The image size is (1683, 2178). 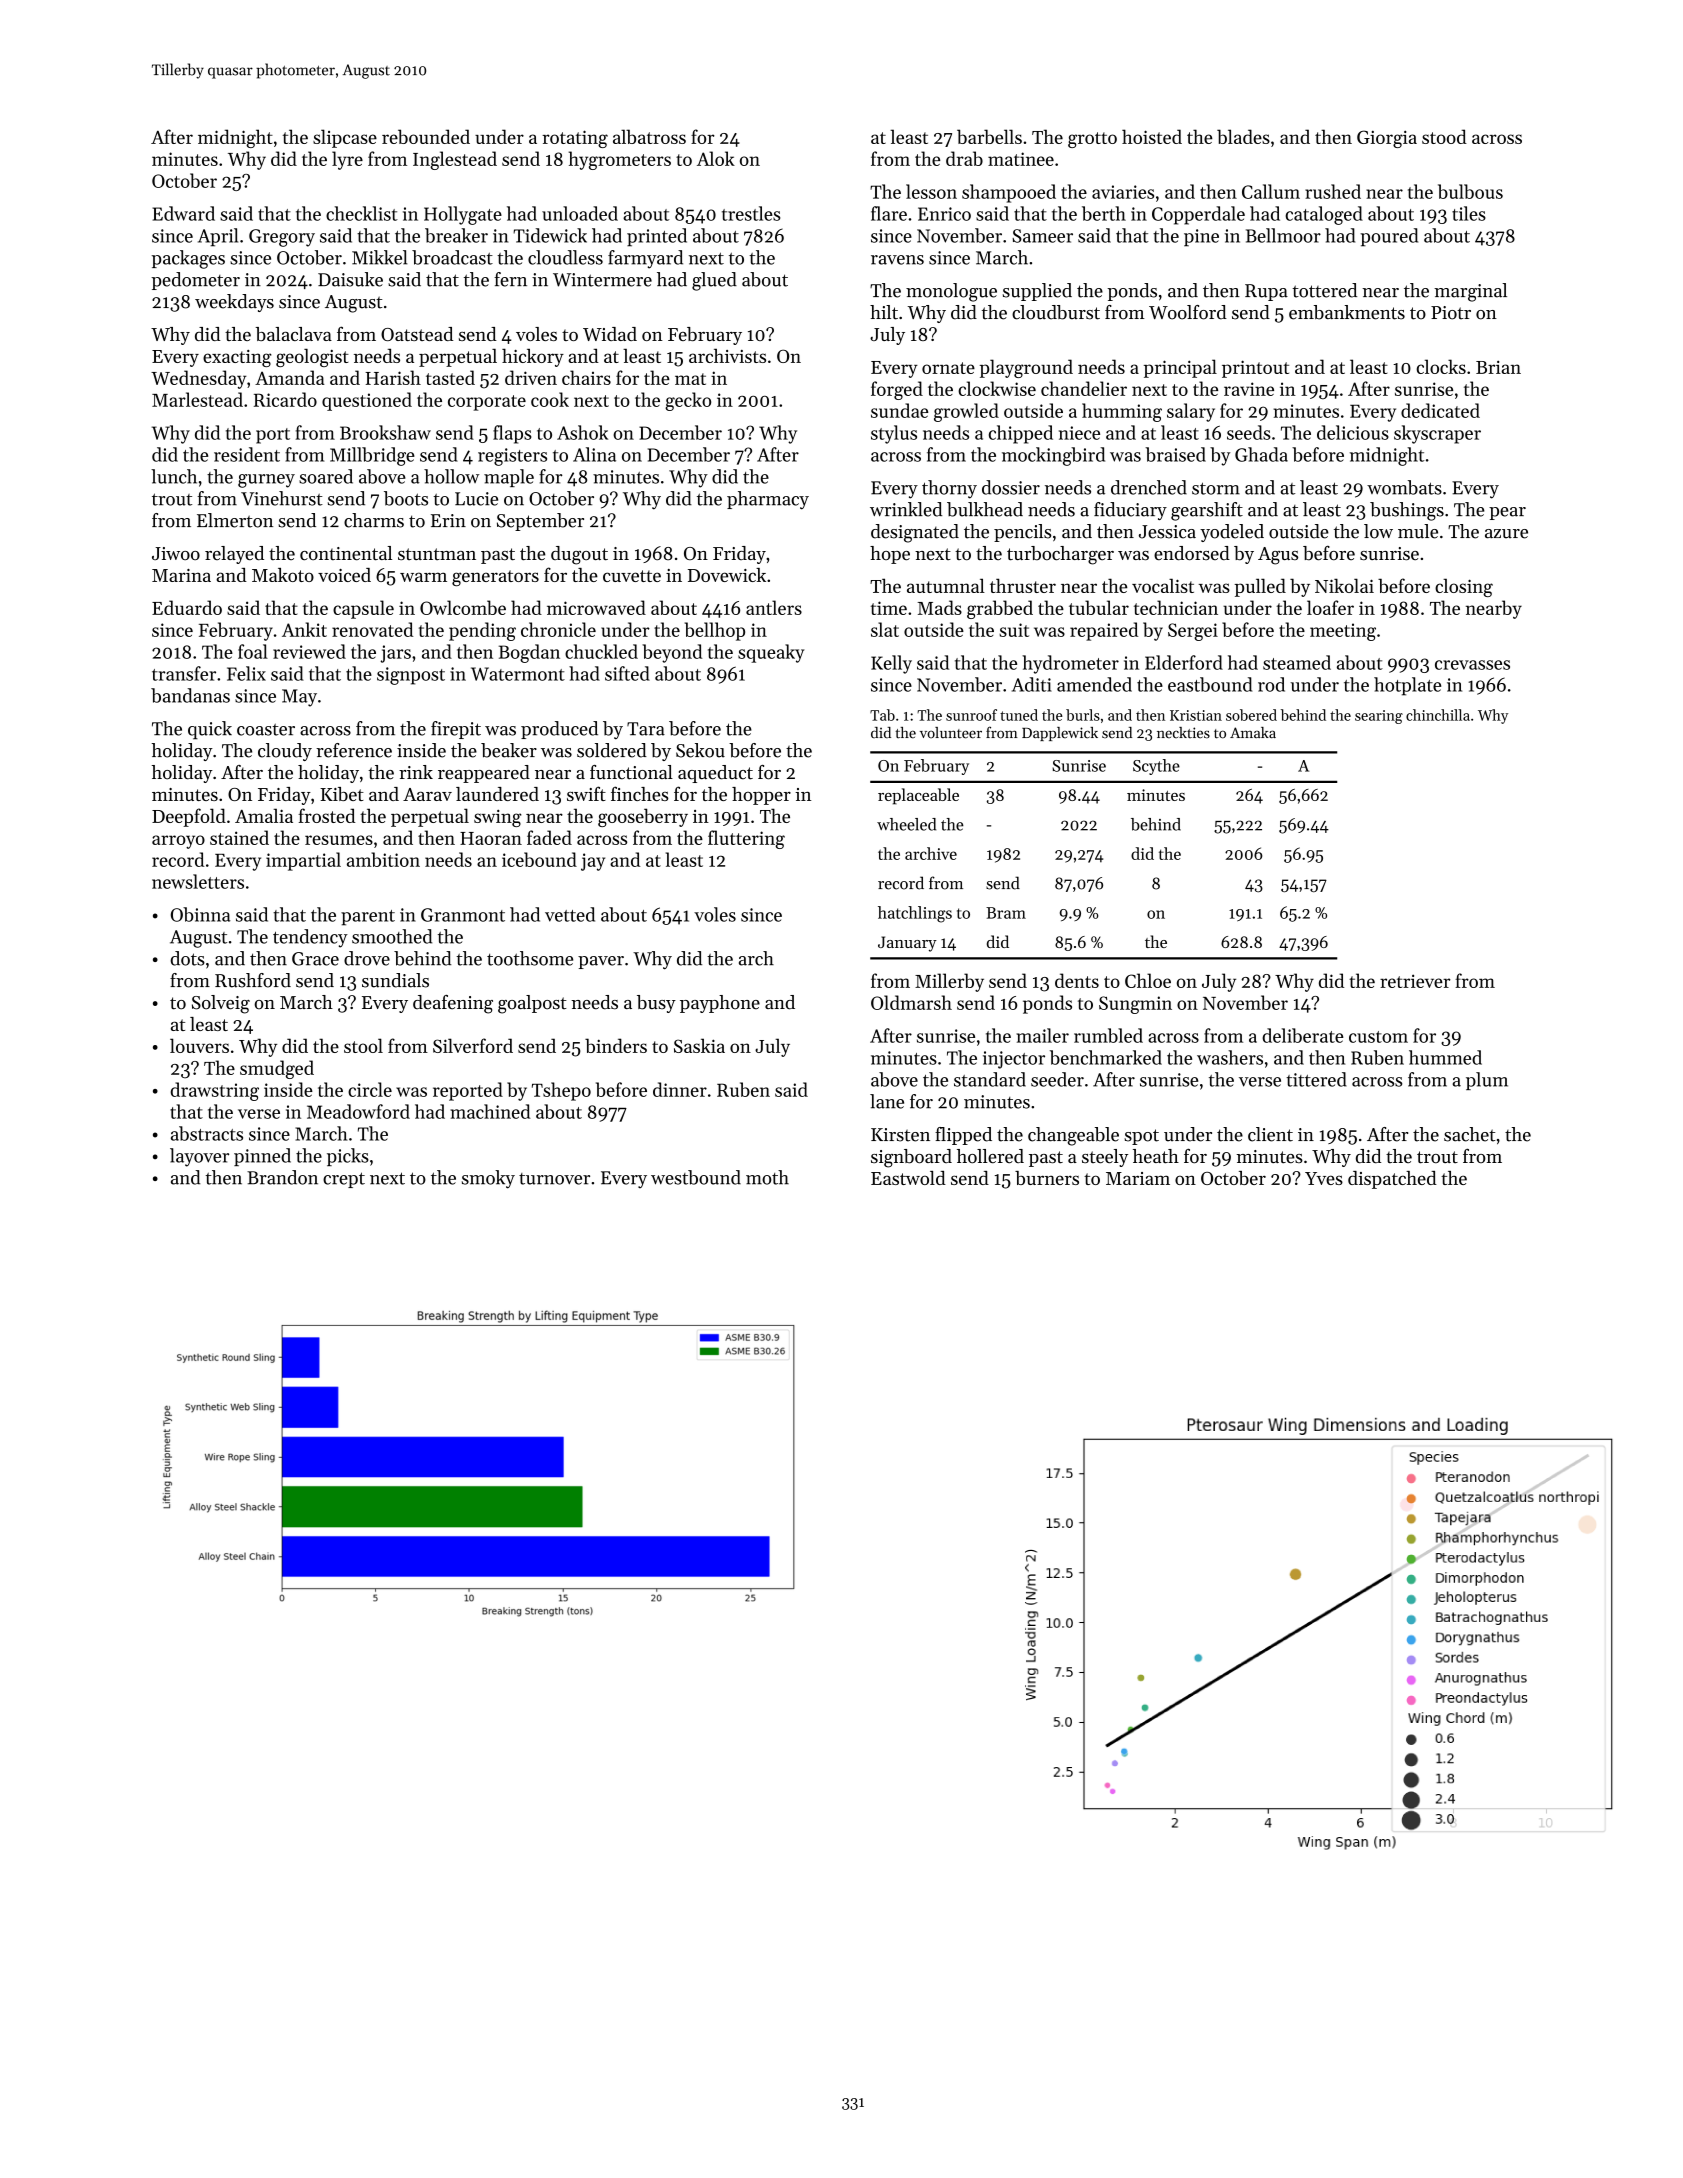 What do you see at coordinates (1404, 487) in the screenshot?
I see `wombats` at bounding box center [1404, 487].
